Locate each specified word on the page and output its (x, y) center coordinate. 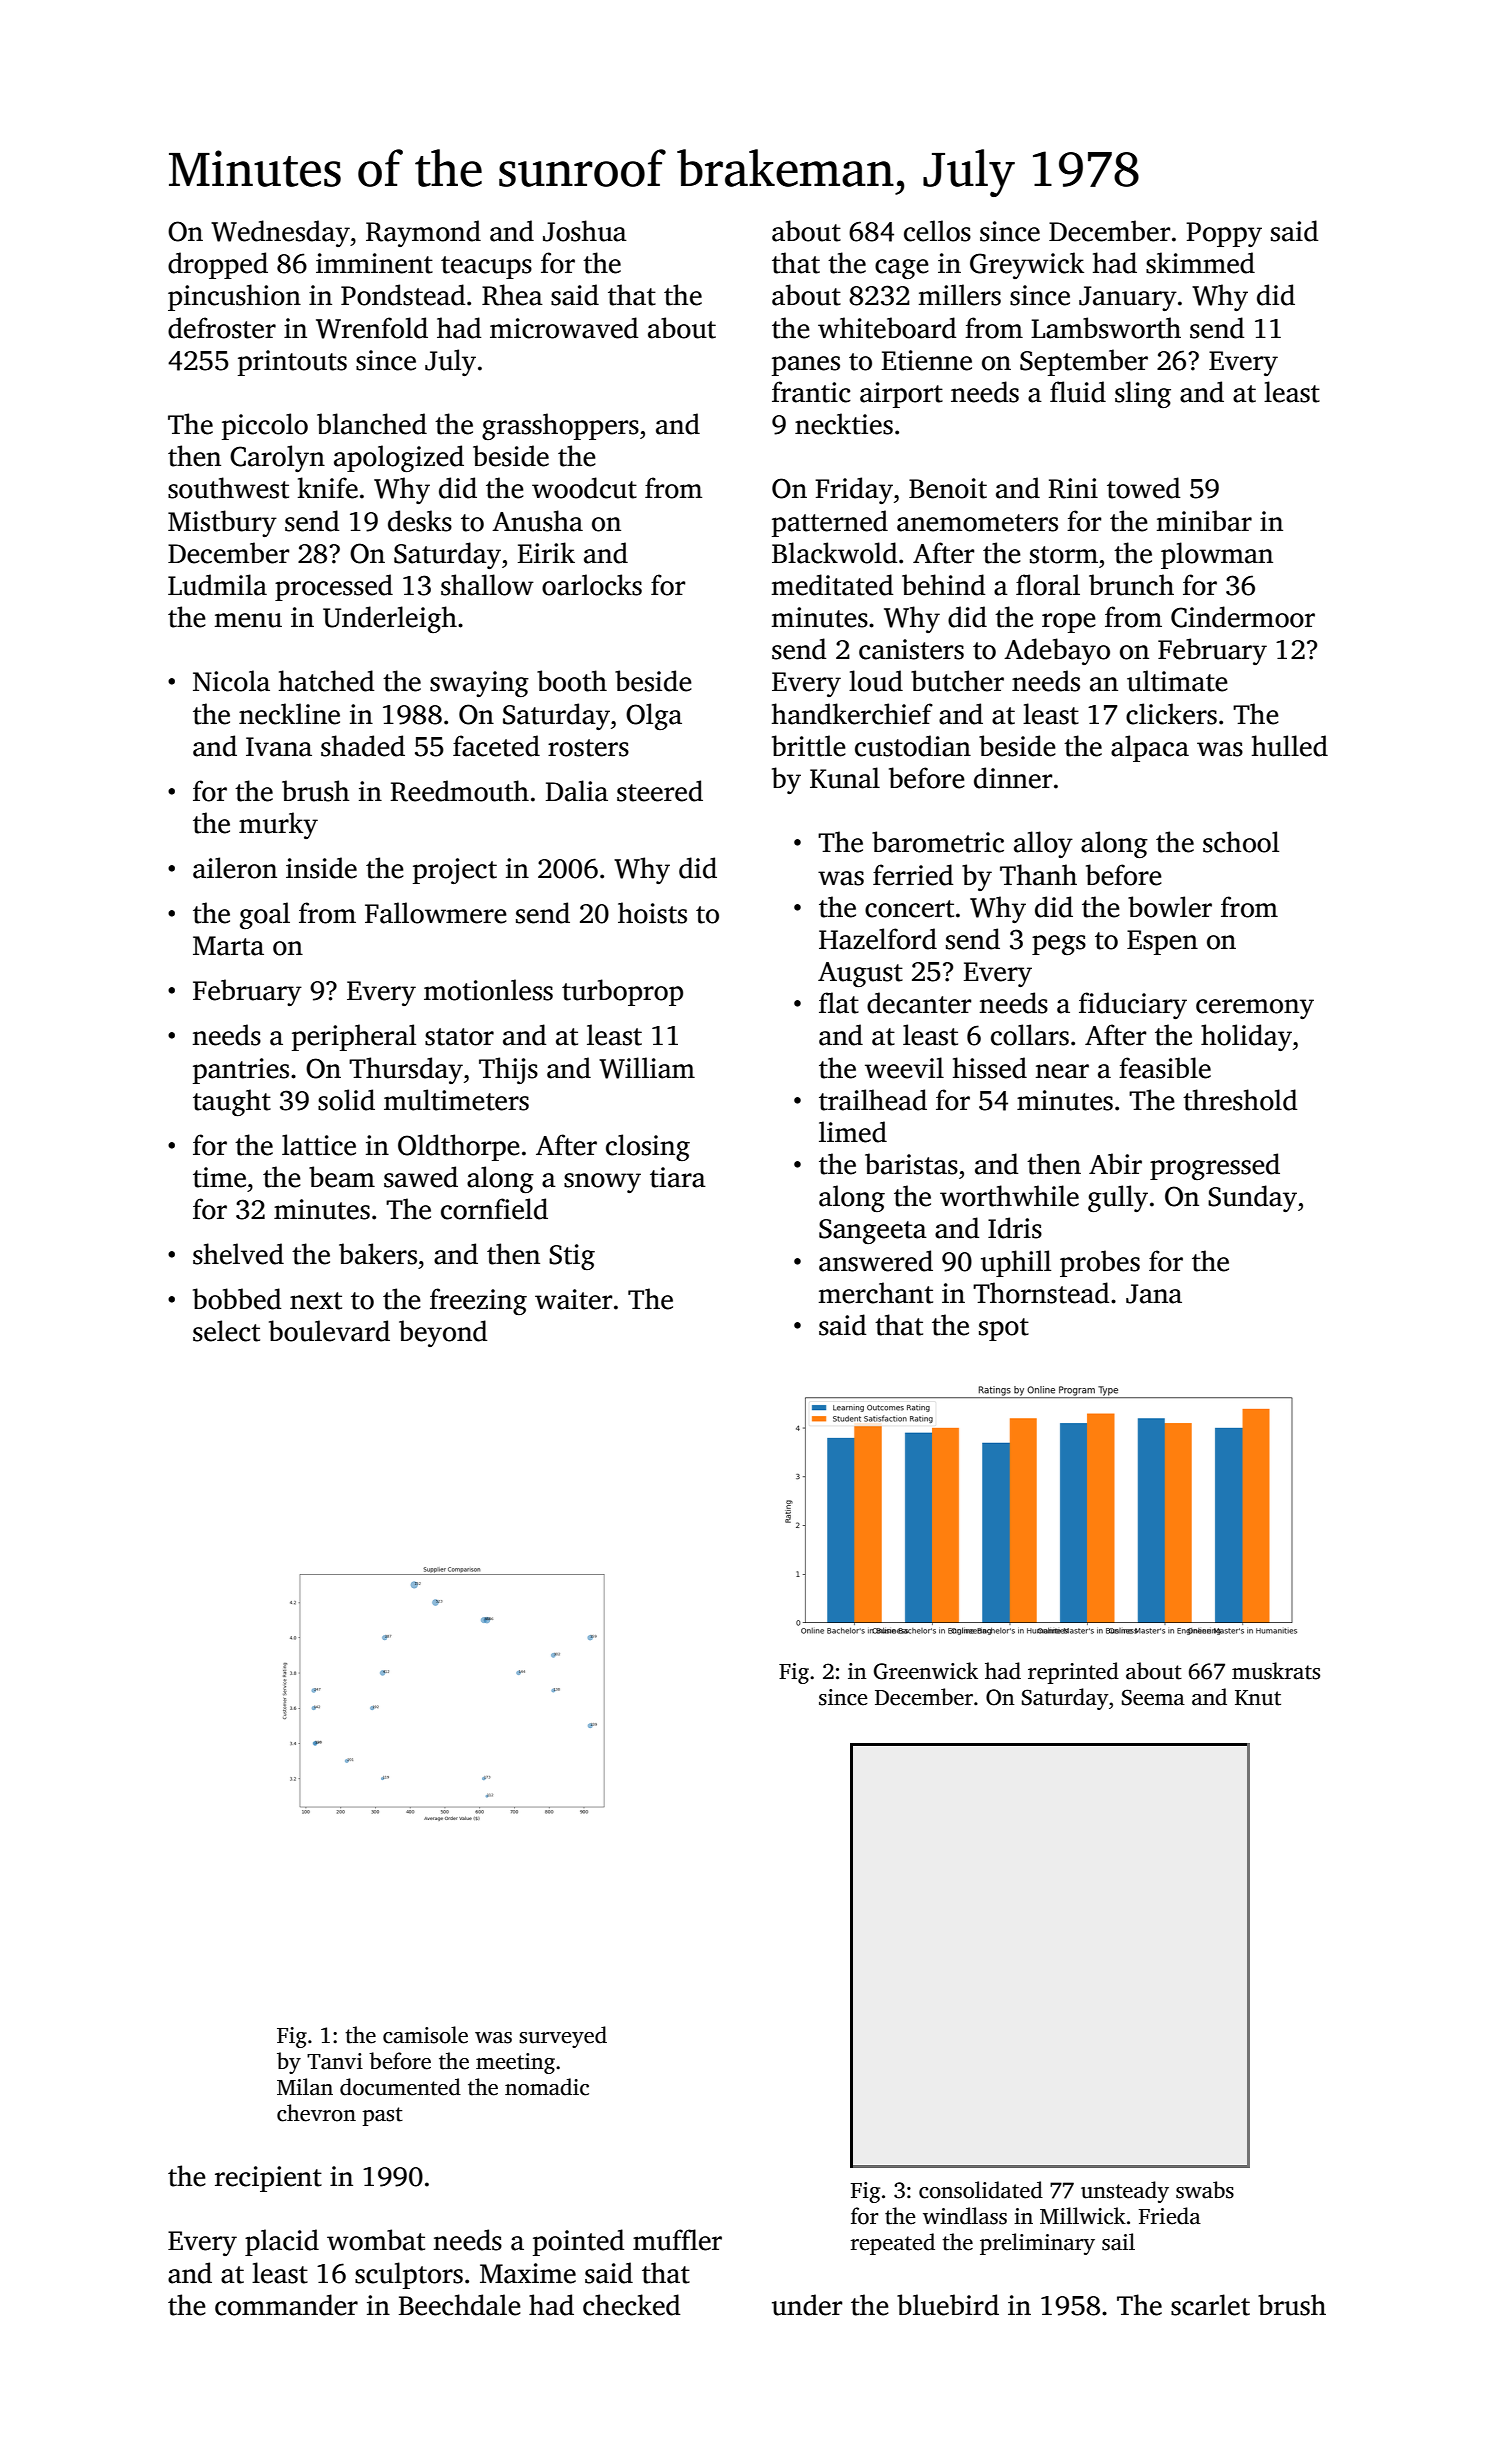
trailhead (873, 1100)
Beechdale (460, 2305)
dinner (1013, 778)
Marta (228, 946)
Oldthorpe (459, 1147)
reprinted (1073, 1673)
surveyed (563, 2037)
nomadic (547, 2087)
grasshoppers (560, 426)
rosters (588, 748)
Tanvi (335, 2061)
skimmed (1200, 263)
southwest (228, 488)
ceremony (1255, 1009)
